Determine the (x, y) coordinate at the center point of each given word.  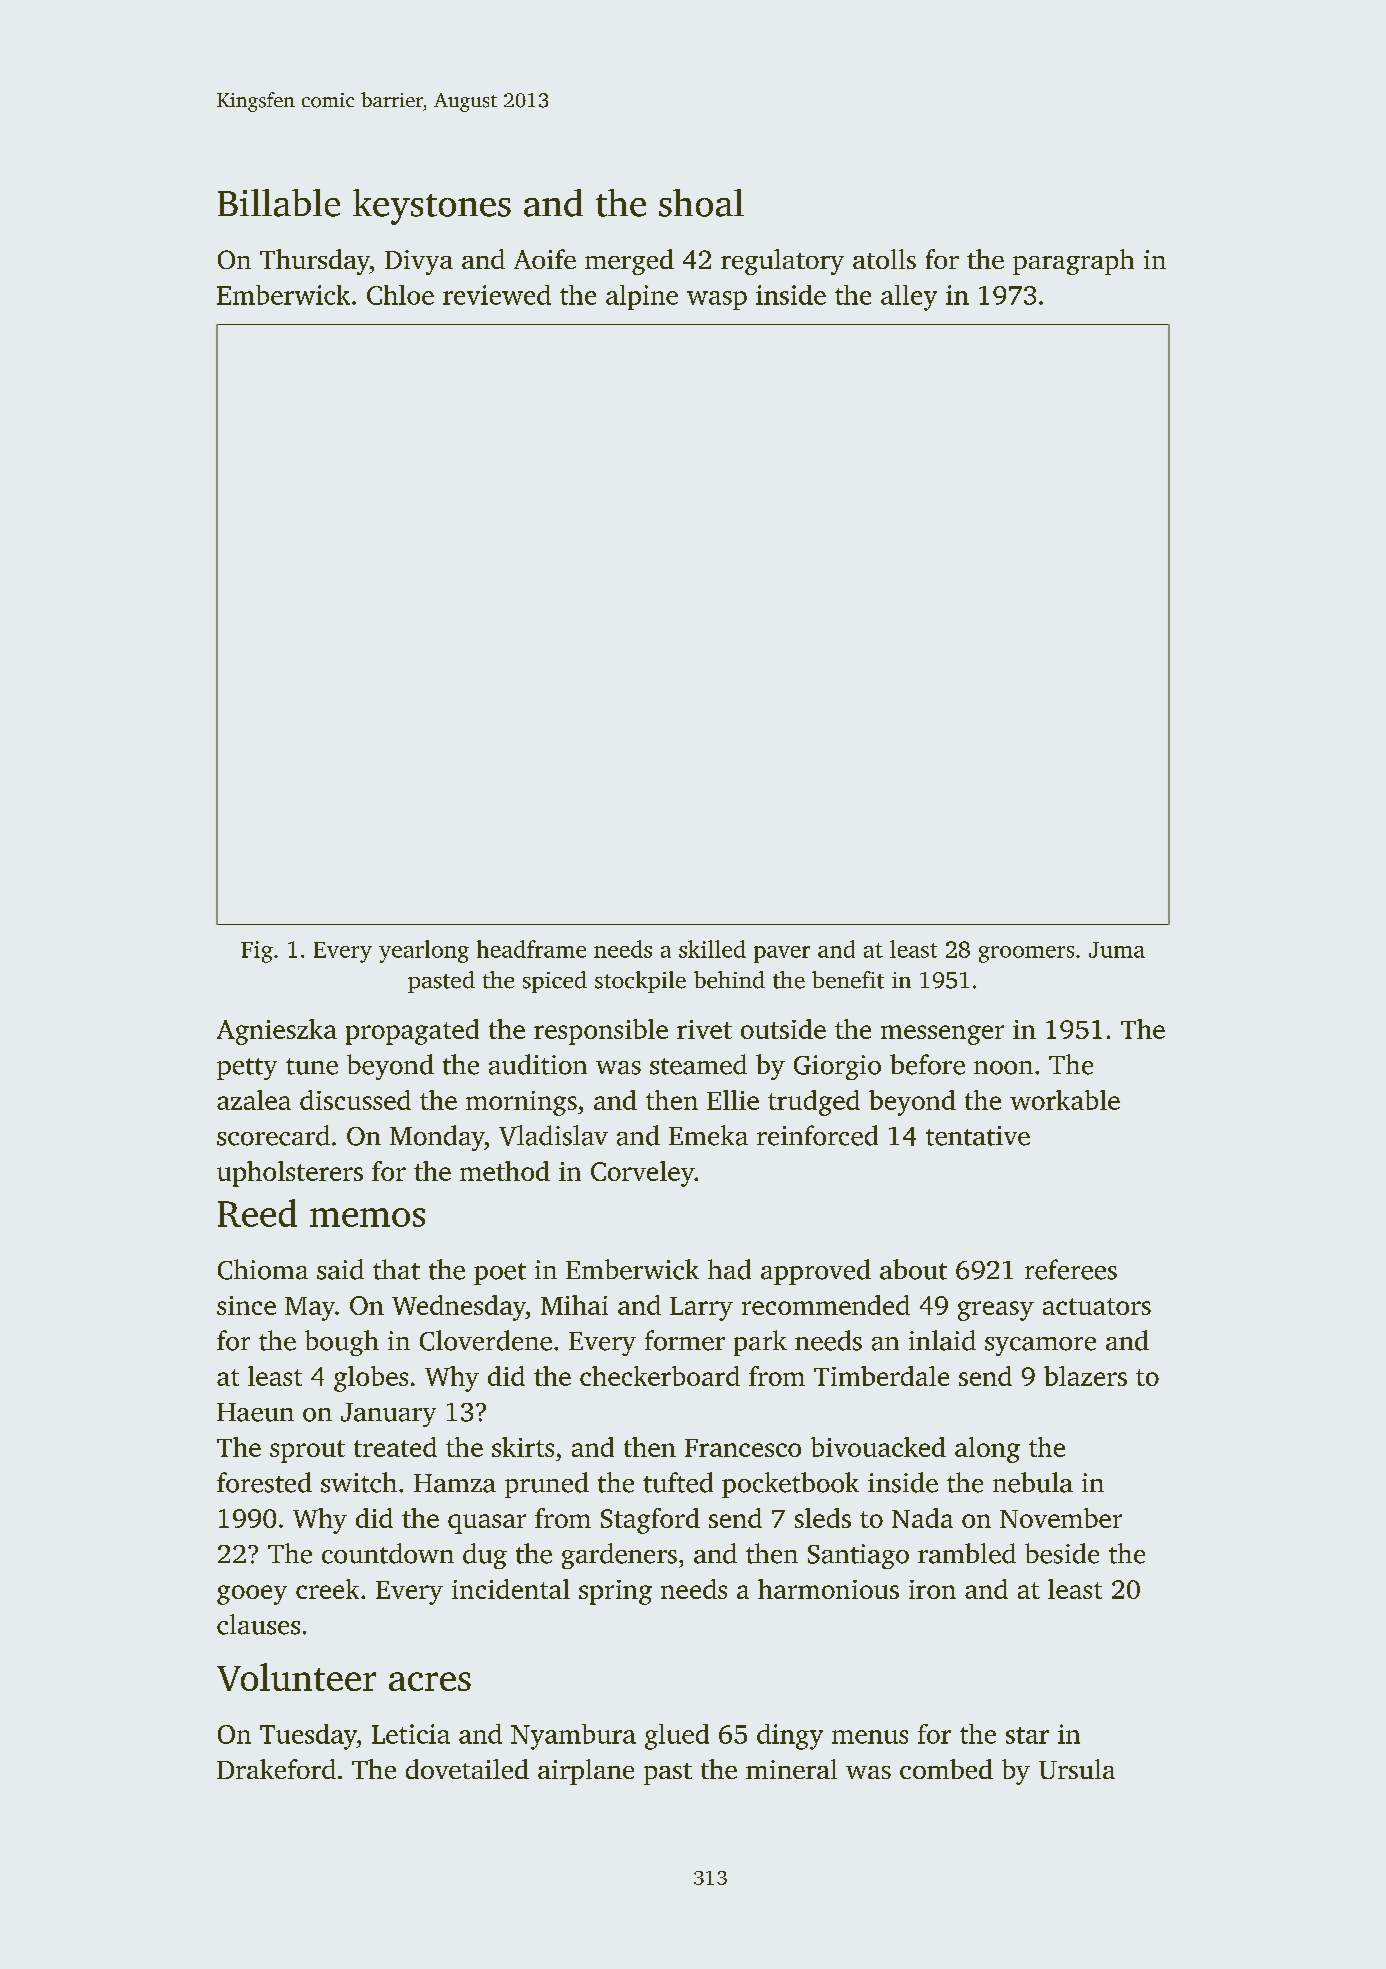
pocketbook (790, 1485)
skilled (712, 949)
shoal (701, 203)
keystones (432, 207)
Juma (1117, 950)
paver (782, 954)
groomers (1026, 954)
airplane (586, 1772)
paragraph (1073, 262)
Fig (257, 952)
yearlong (424, 951)
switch (359, 1482)
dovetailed (467, 1769)
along (987, 1450)
